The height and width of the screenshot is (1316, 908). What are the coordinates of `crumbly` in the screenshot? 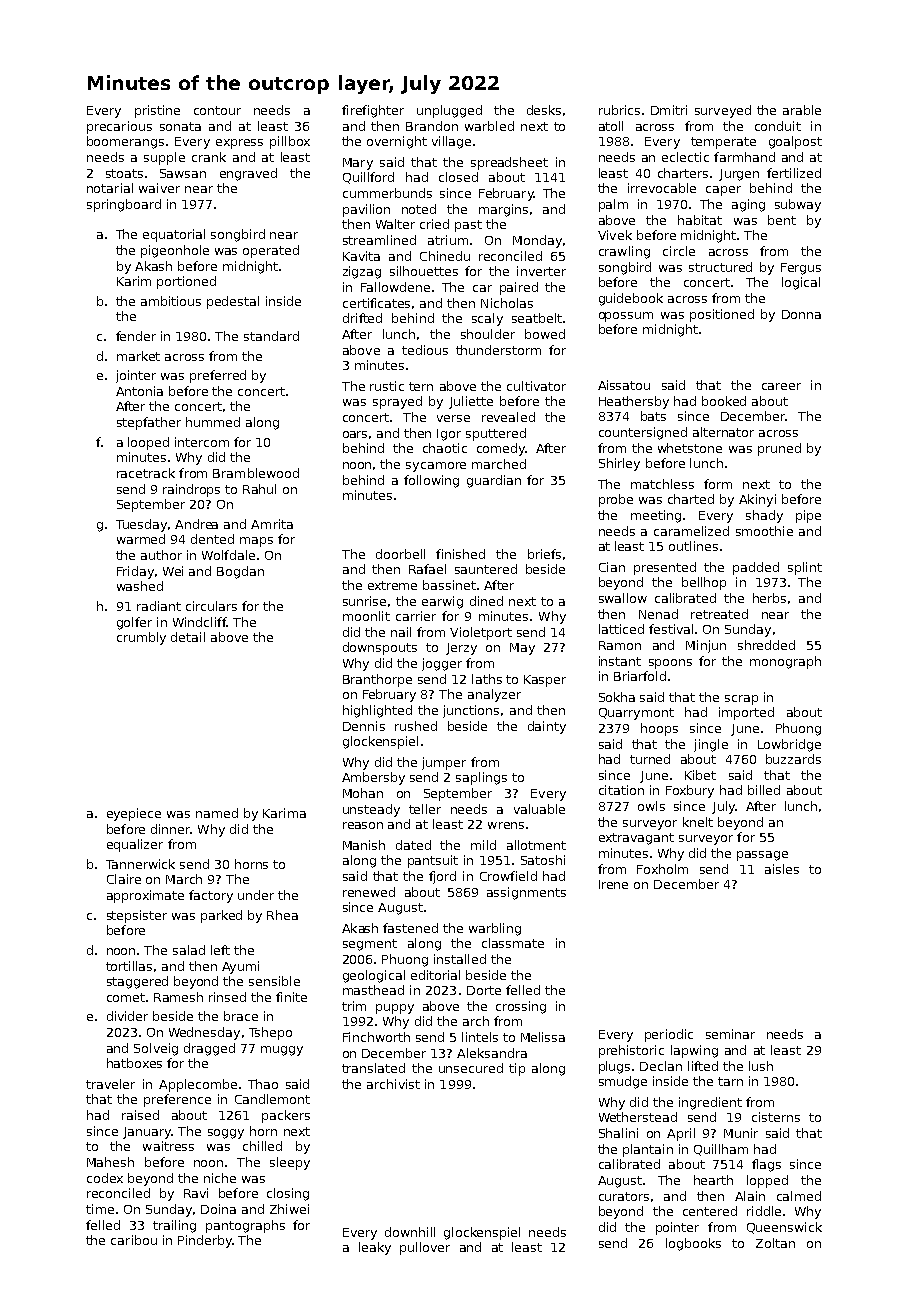 It's located at (141, 638).
